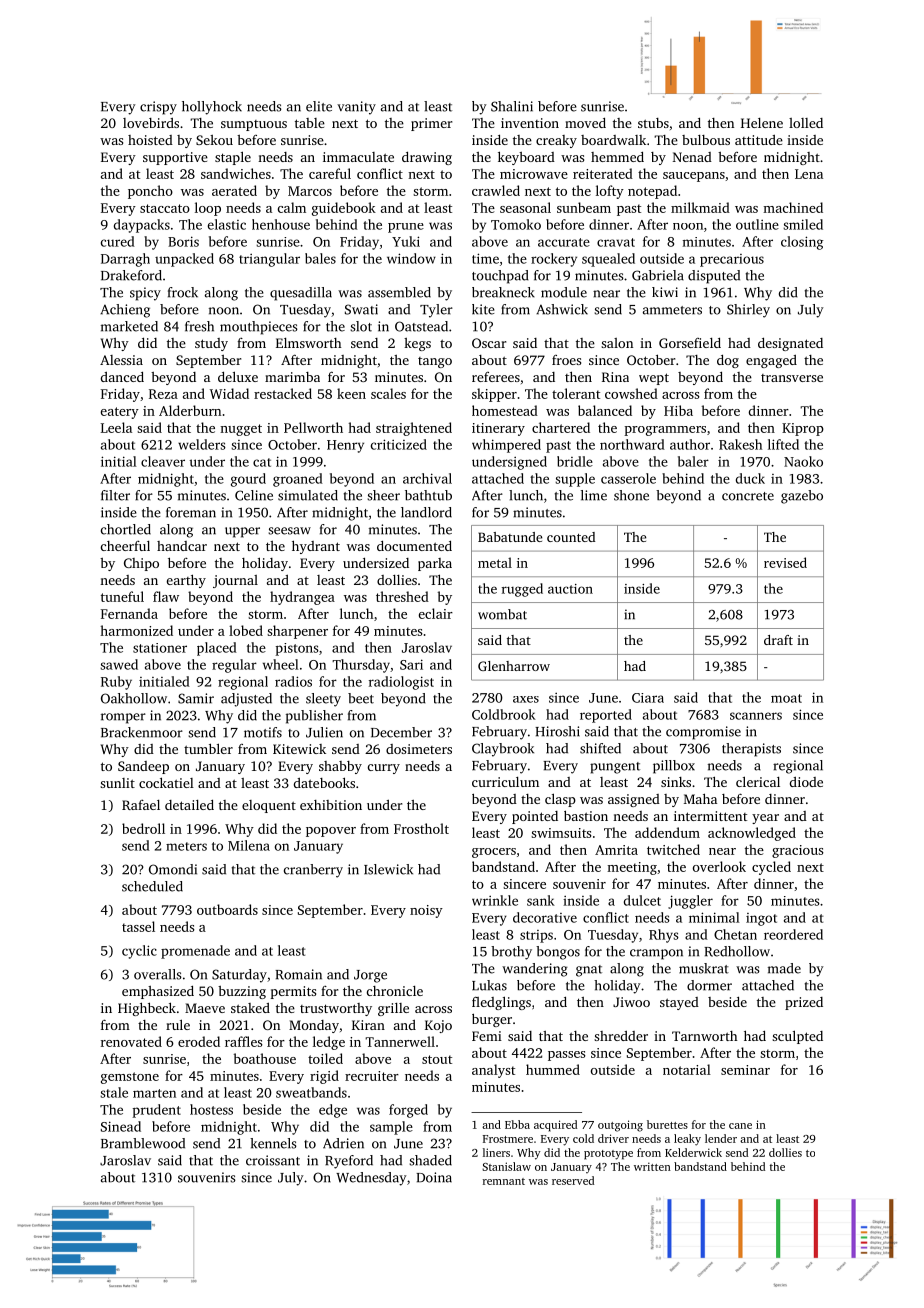 This image has height=1308, width=924. I want to click on Shalini, so click(512, 106).
